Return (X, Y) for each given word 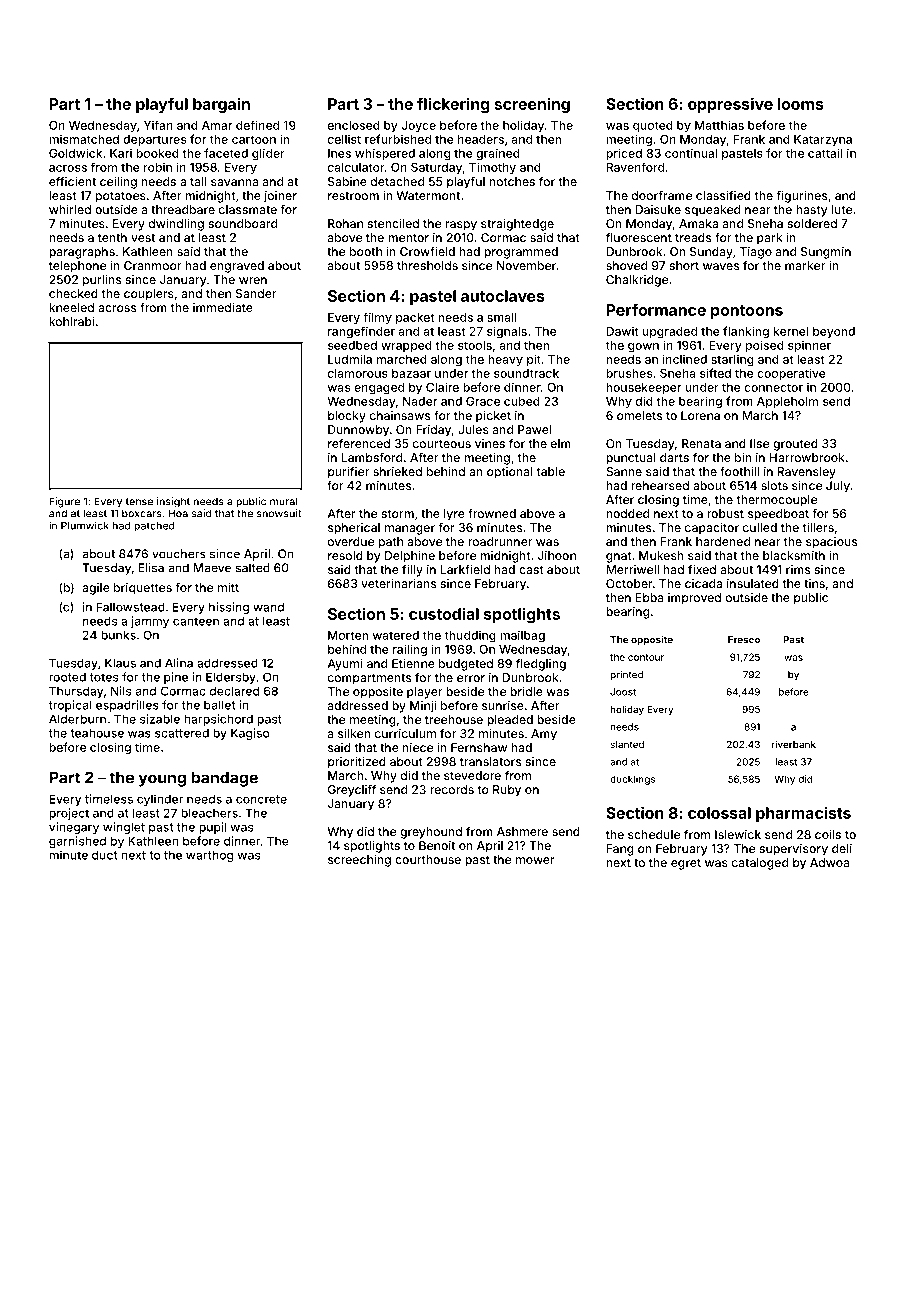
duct (104, 855)
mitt (228, 587)
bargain (221, 105)
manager (410, 530)
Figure (64, 502)
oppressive (730, 105)
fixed (702, 569)
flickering (453, 105)
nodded (627, 513)
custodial (444, 613)
